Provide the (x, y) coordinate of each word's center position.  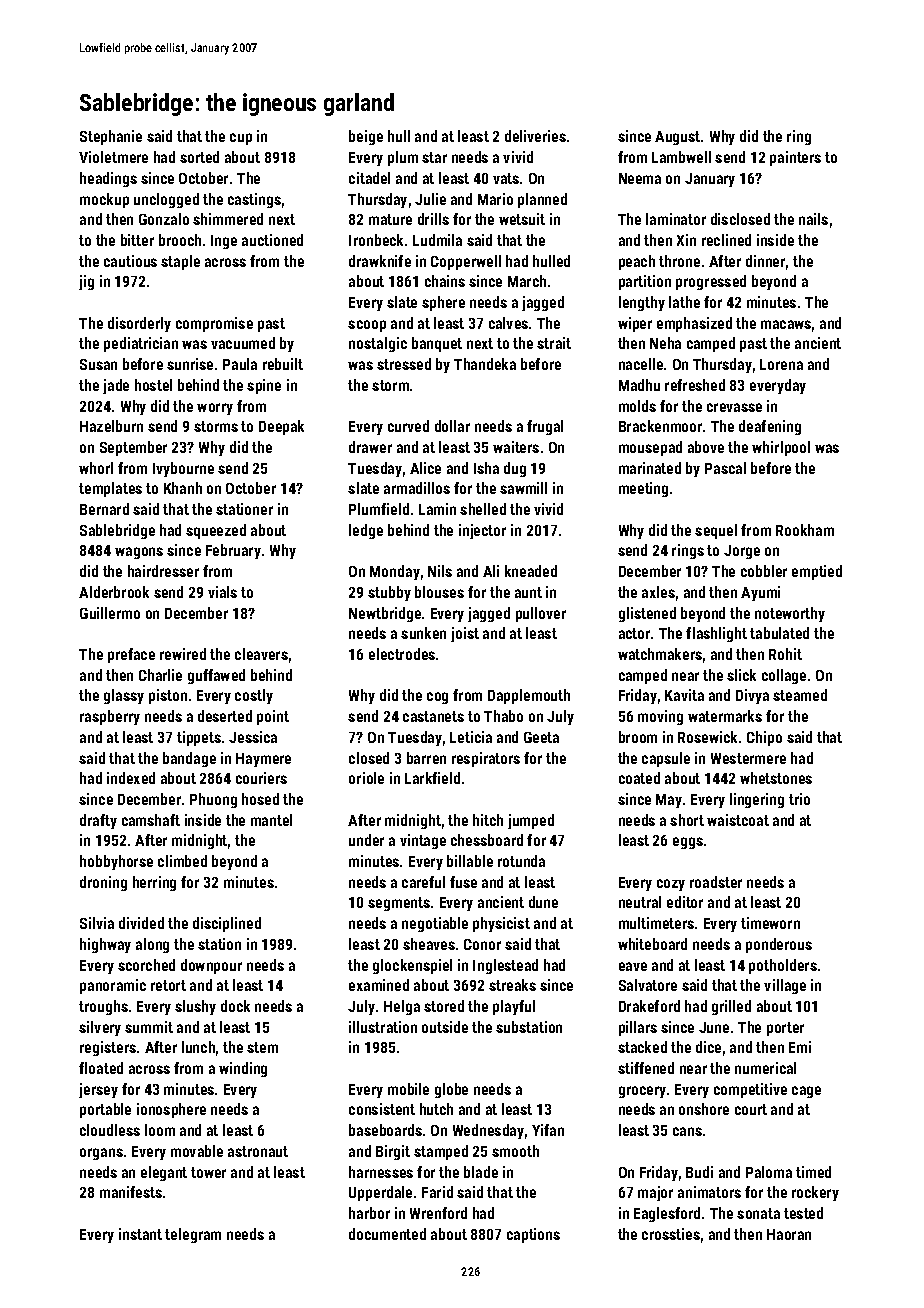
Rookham (805, 530)
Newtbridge (385, 614)
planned (542, 200)
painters (795, 158)
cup (241, 139)
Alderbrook (114, 592)
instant (140, 1234)
